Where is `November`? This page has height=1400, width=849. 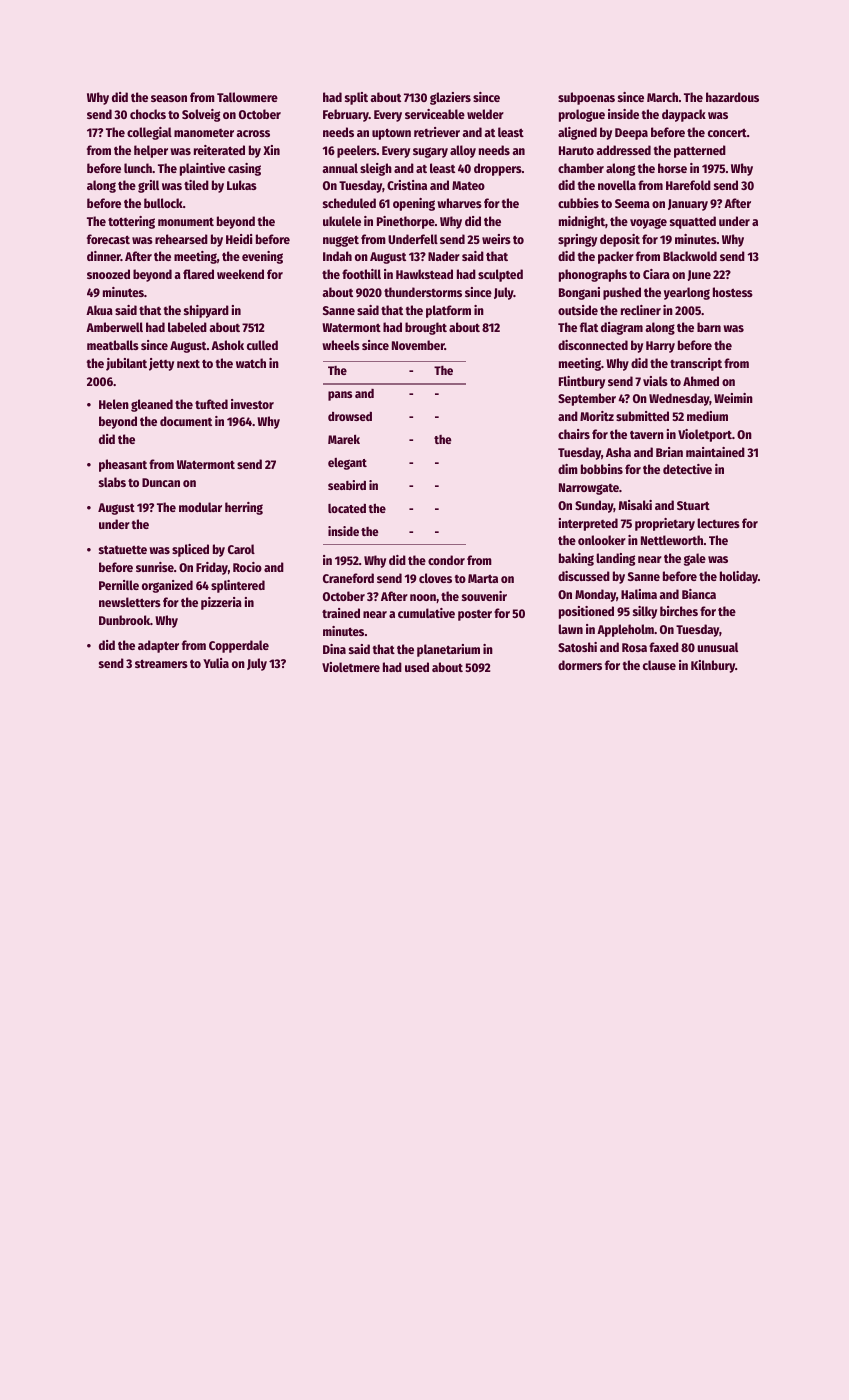
November is located at coordinates (418, 345).
